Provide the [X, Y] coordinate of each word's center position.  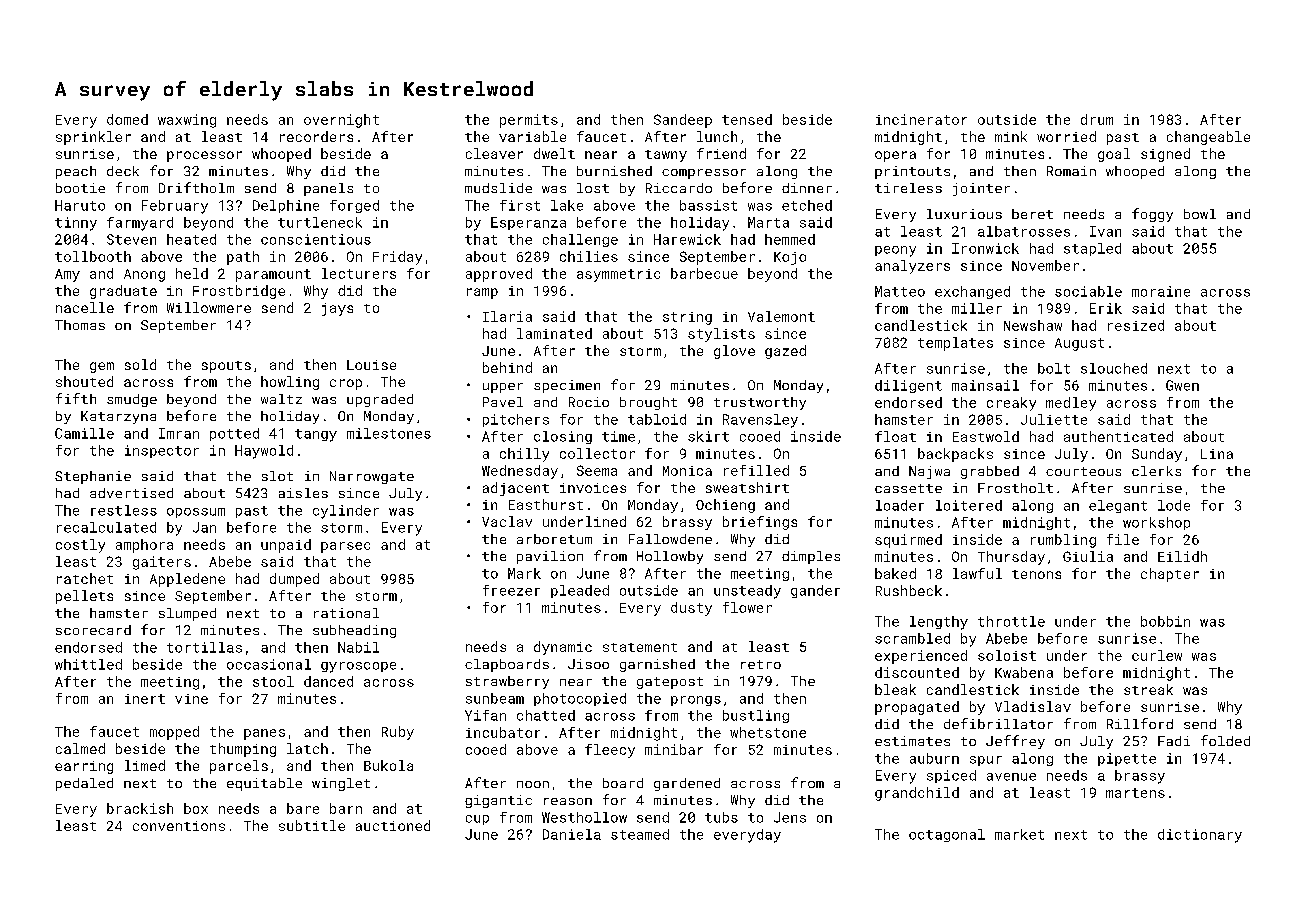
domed [127, 119]
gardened [687, 784]
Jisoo [588, 664]
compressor [704, 174]
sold [140, 364]
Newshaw [1033, 325]
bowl [1200, 214]
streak [1148, 689]
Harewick [687, 239]
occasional [269, 664]
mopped [174, 733]
